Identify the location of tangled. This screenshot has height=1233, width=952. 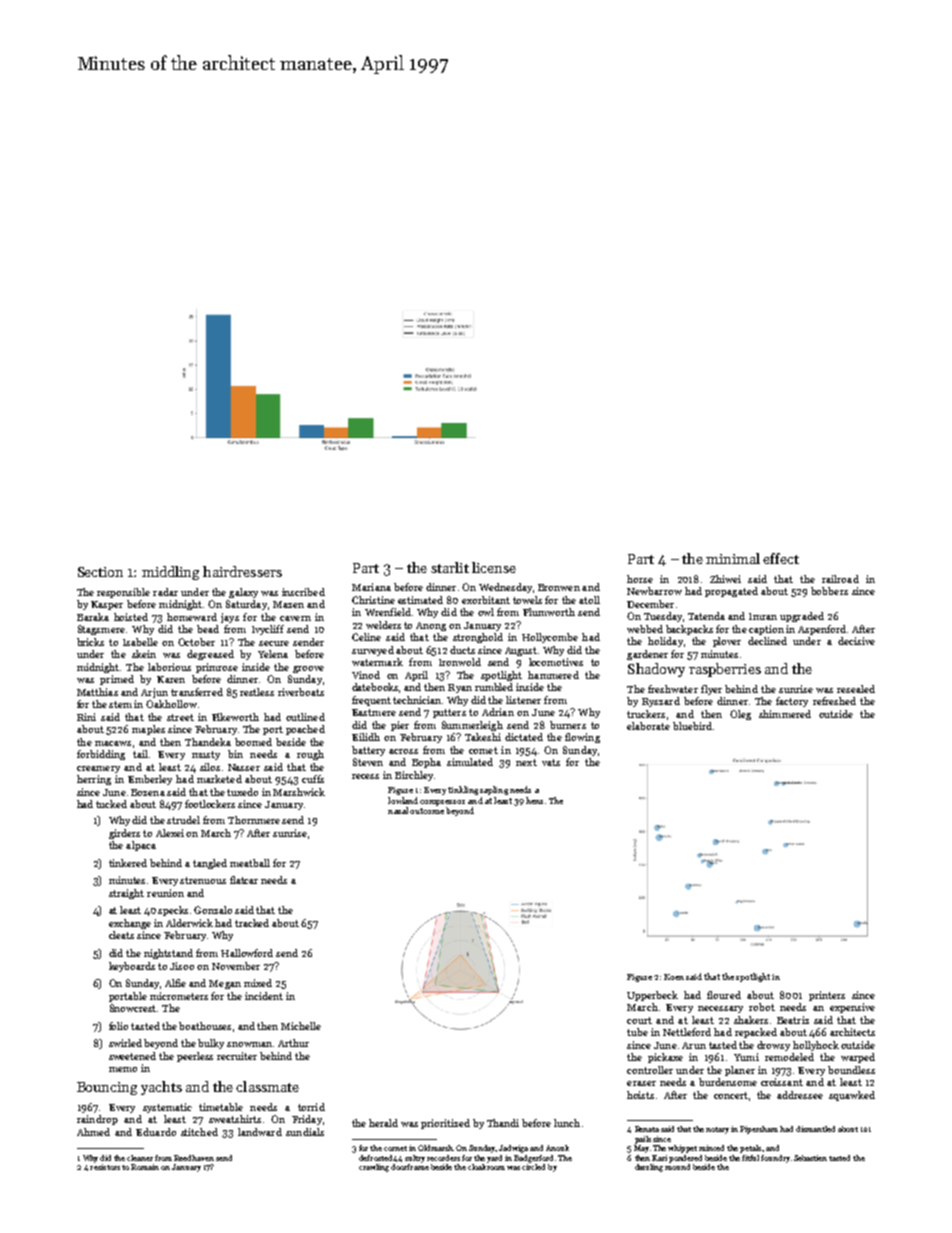
(210, 864).
